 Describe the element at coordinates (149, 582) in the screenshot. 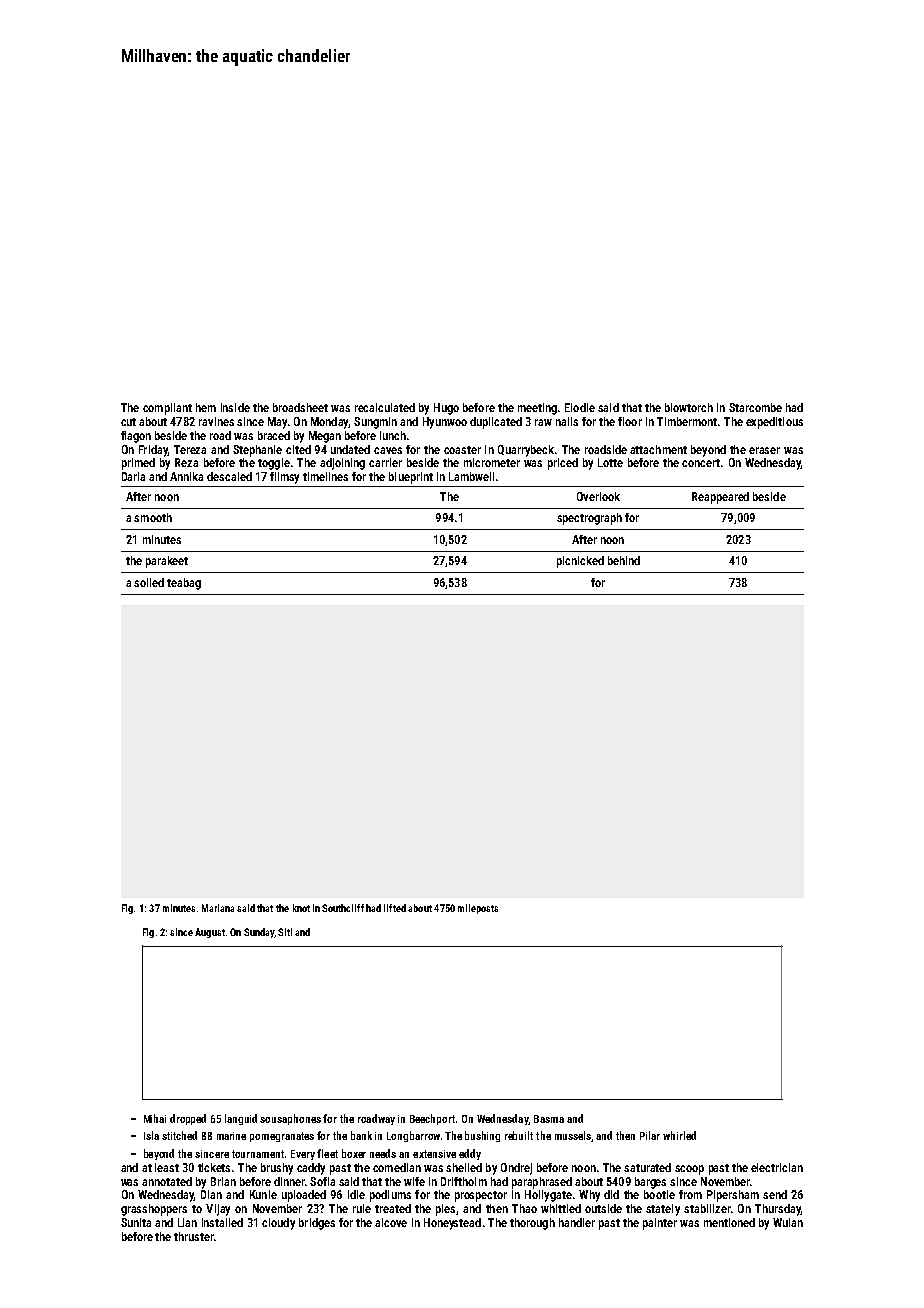

I see `soiled` at that location.
